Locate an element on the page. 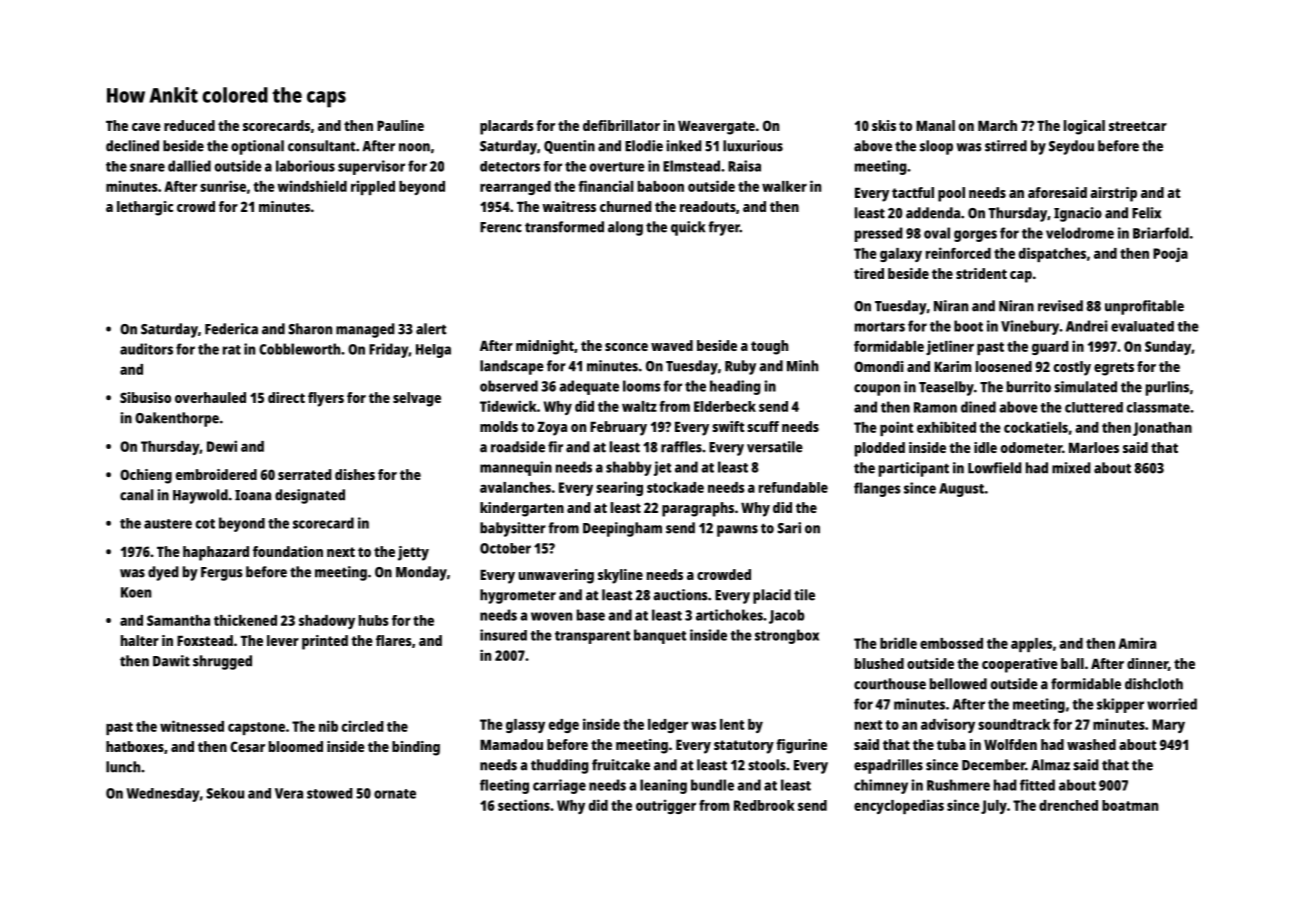 The width and height of the document is (1308, 924). Wednesday is located at coordinates (163, 795).
